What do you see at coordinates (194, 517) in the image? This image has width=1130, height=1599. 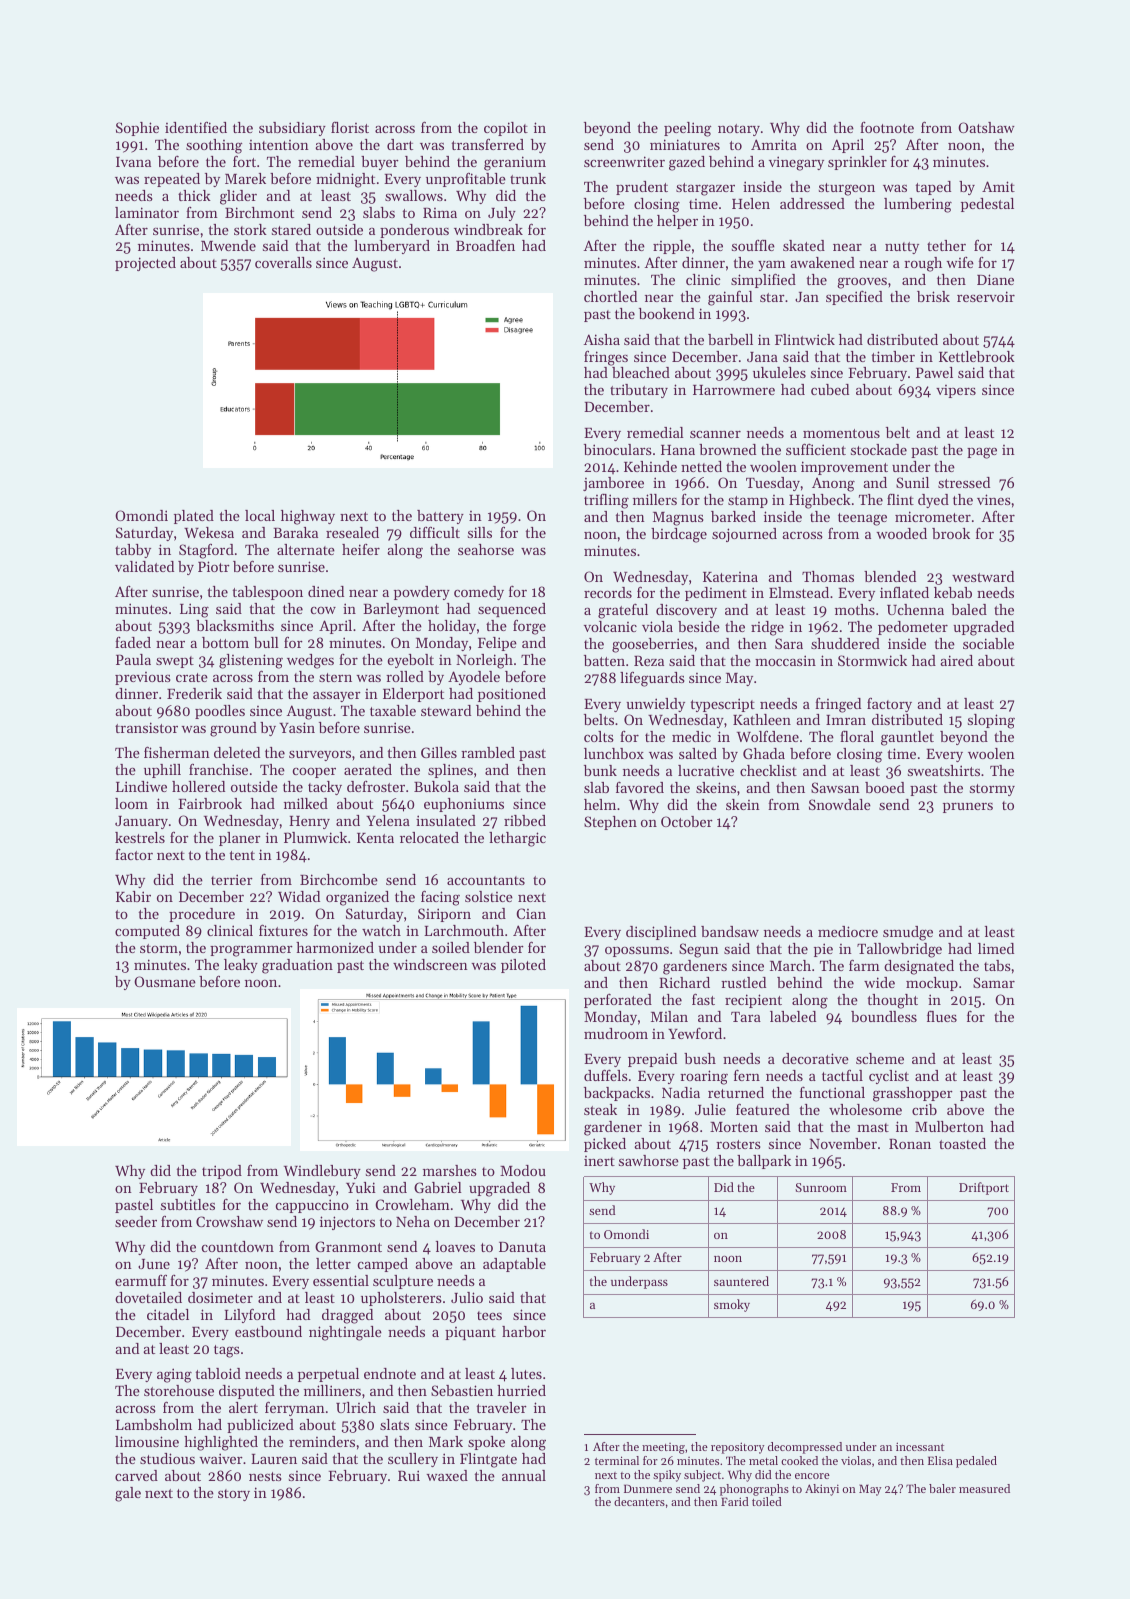 I see `plated` at bounding box center [194, 517].
